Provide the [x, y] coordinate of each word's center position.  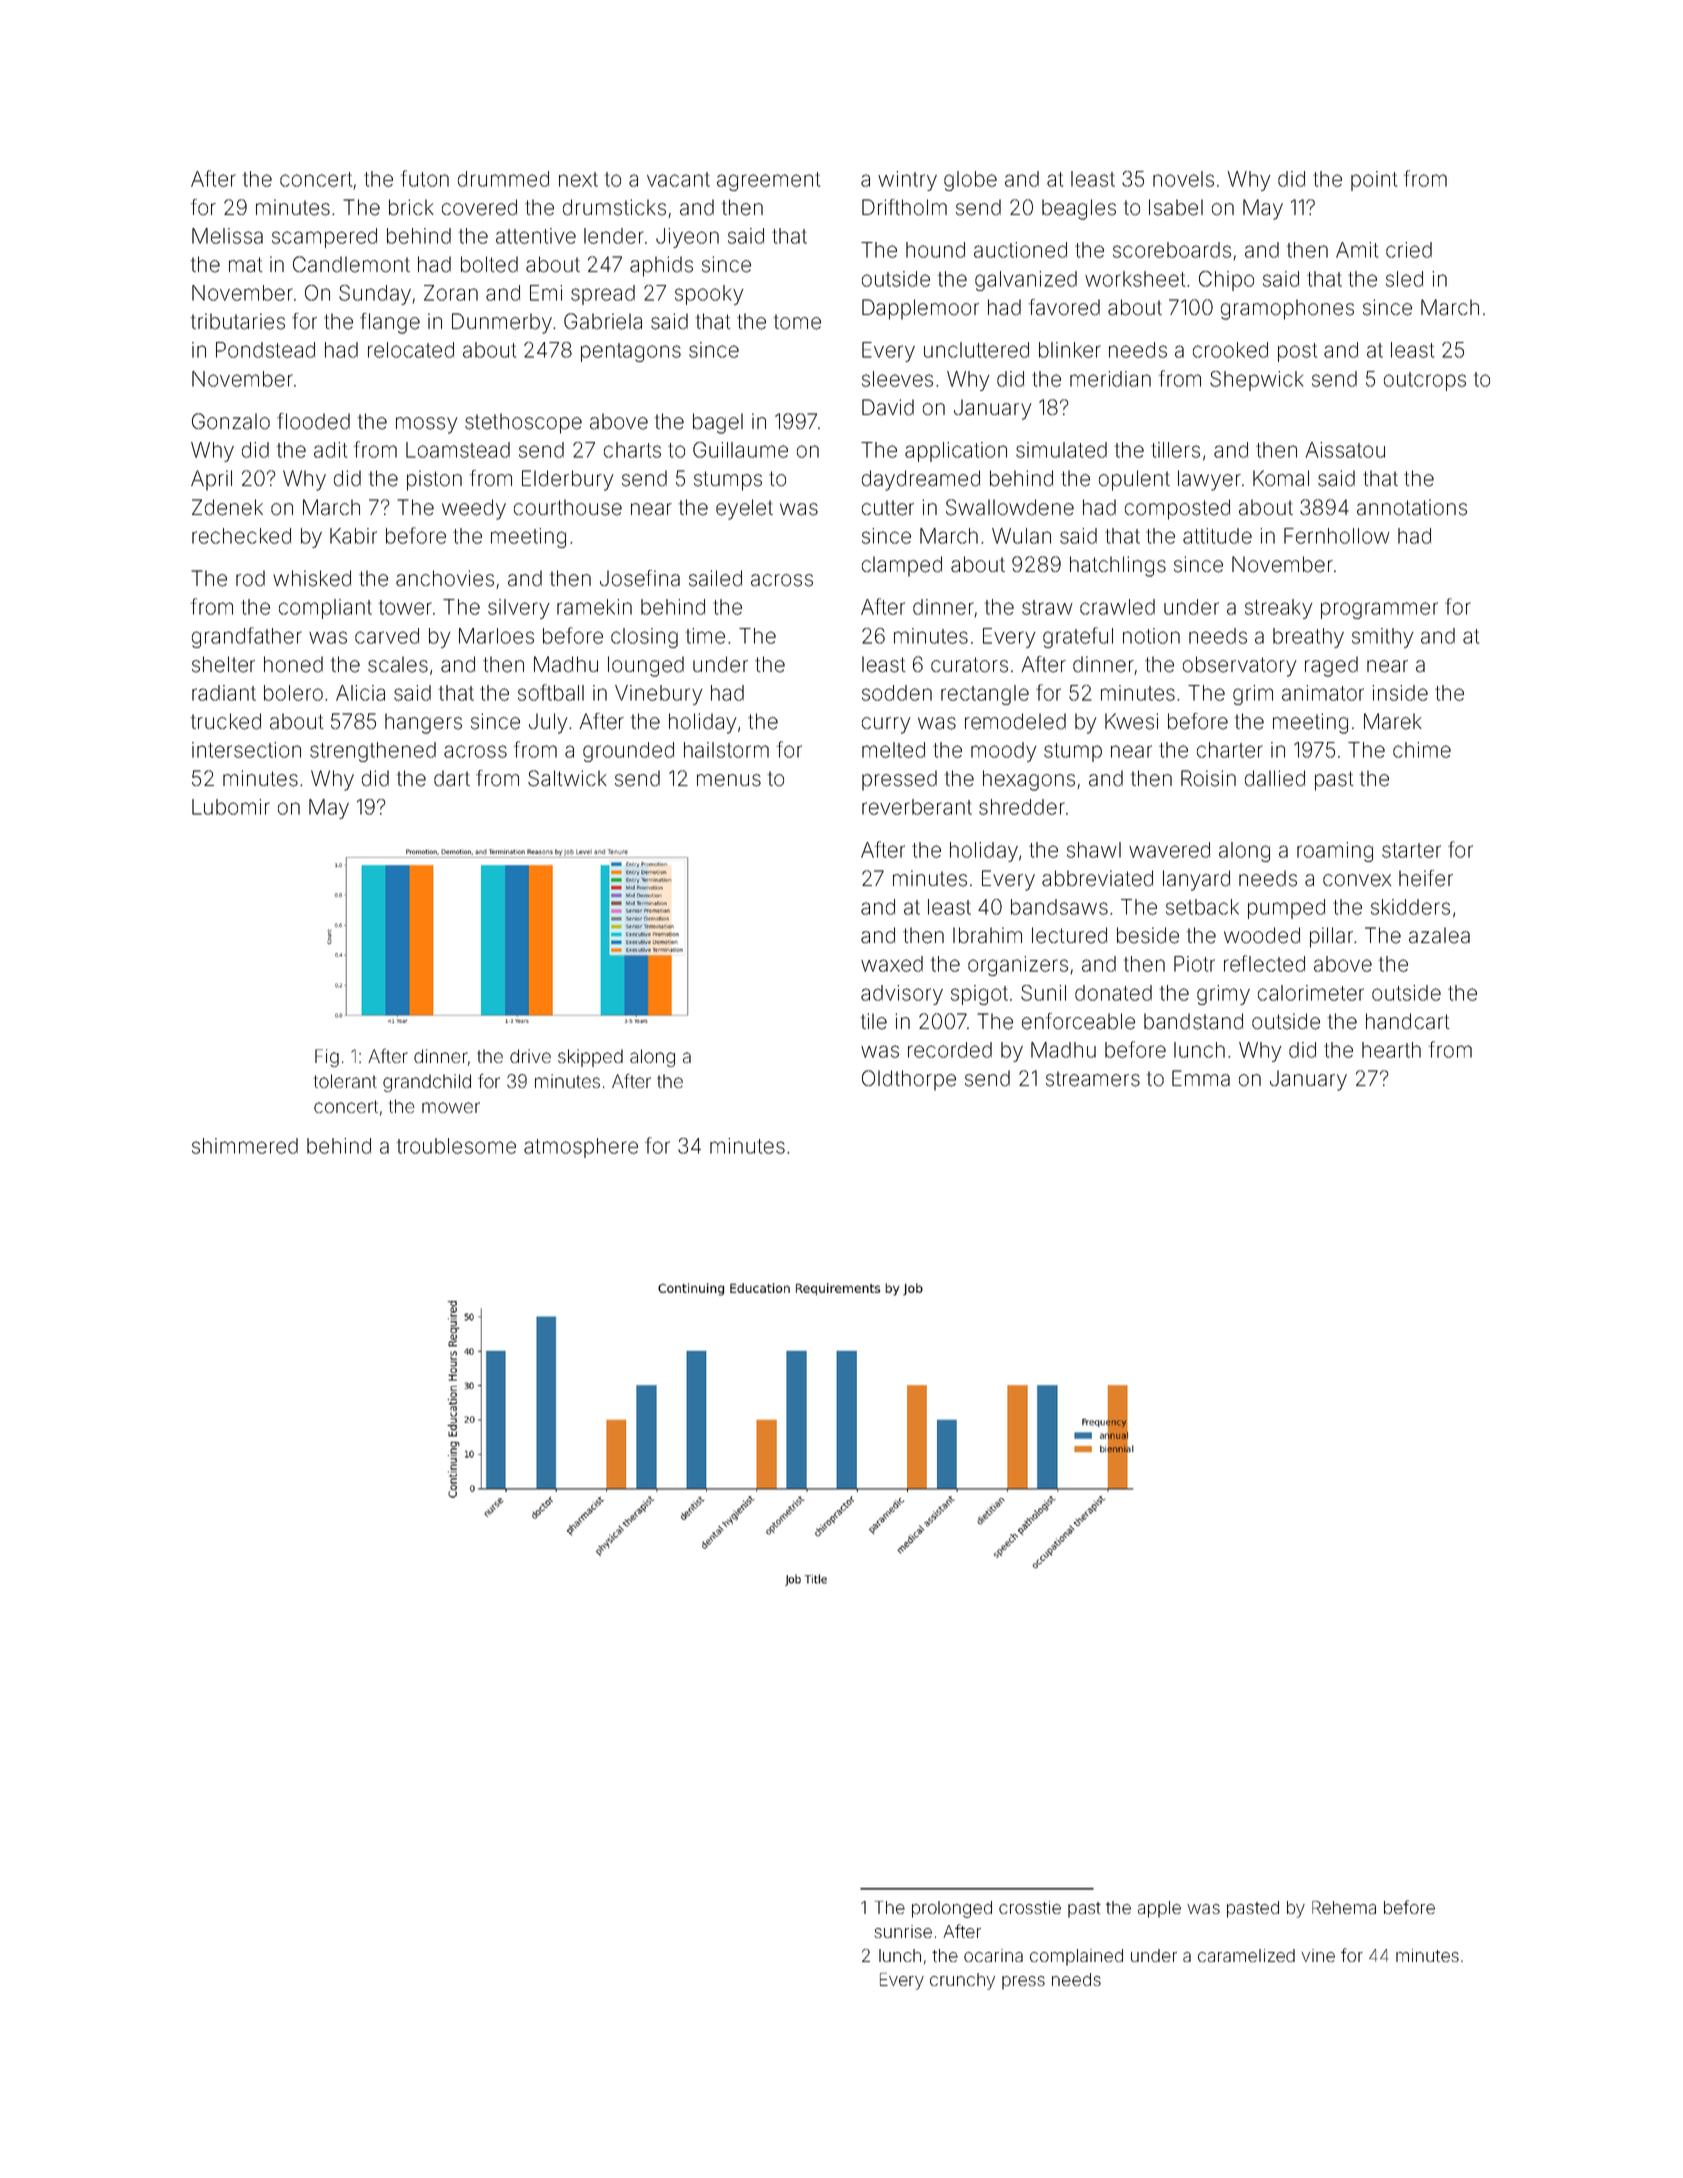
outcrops [1425, 381]
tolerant [345, 1081]
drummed [503, 179]
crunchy [962, 1981]
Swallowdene [1010, 507]
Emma [1201, 1078]
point [1374, 181]
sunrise [903, 1931]
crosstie [1030, 1907]
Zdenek [227, 507]
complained [1076, 1957]
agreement [768, 181]
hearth [1391, 1050]
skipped [590, 1058]
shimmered [245, 1146]
